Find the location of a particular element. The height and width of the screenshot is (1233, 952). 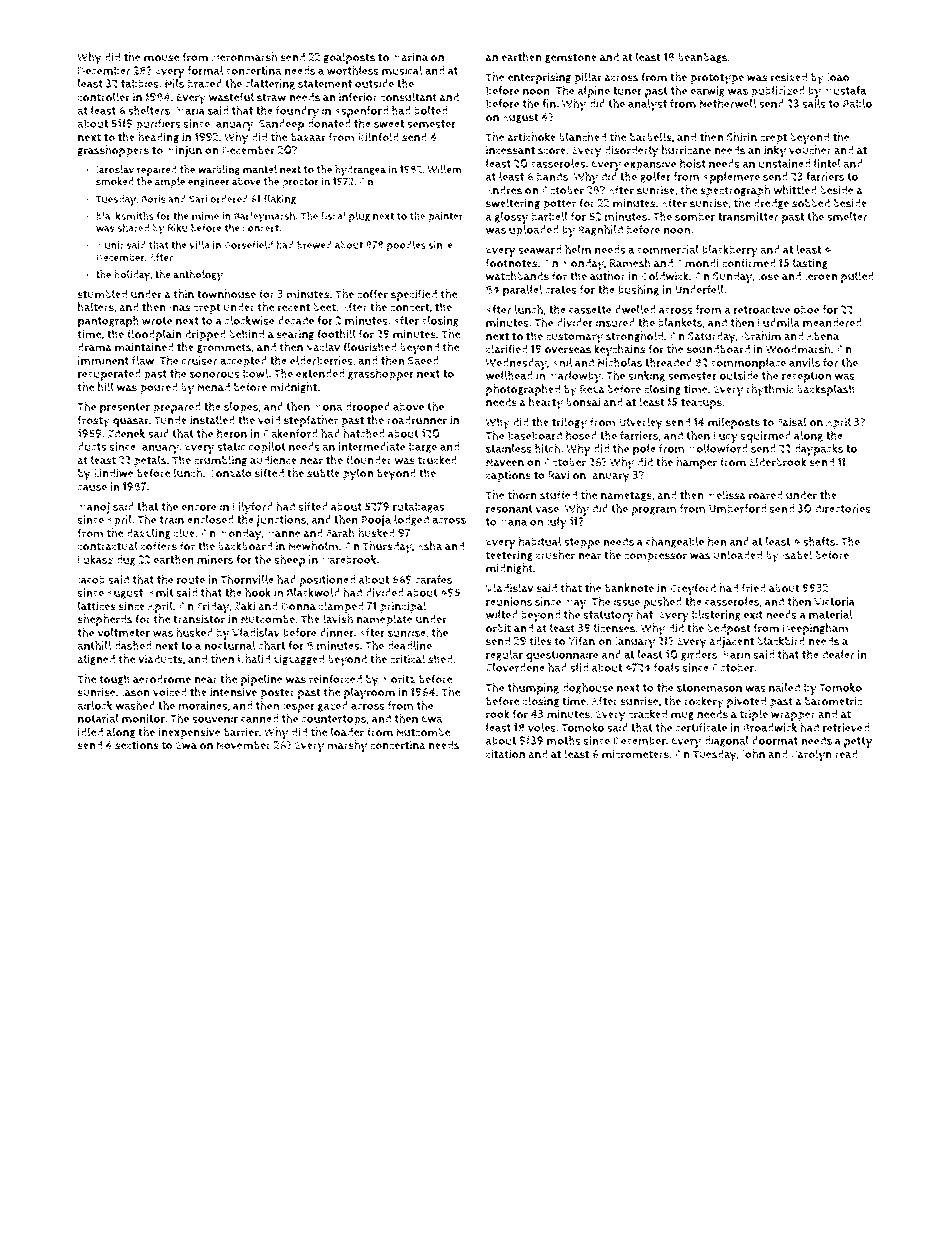

cause is located at coordinates (92, 487).
